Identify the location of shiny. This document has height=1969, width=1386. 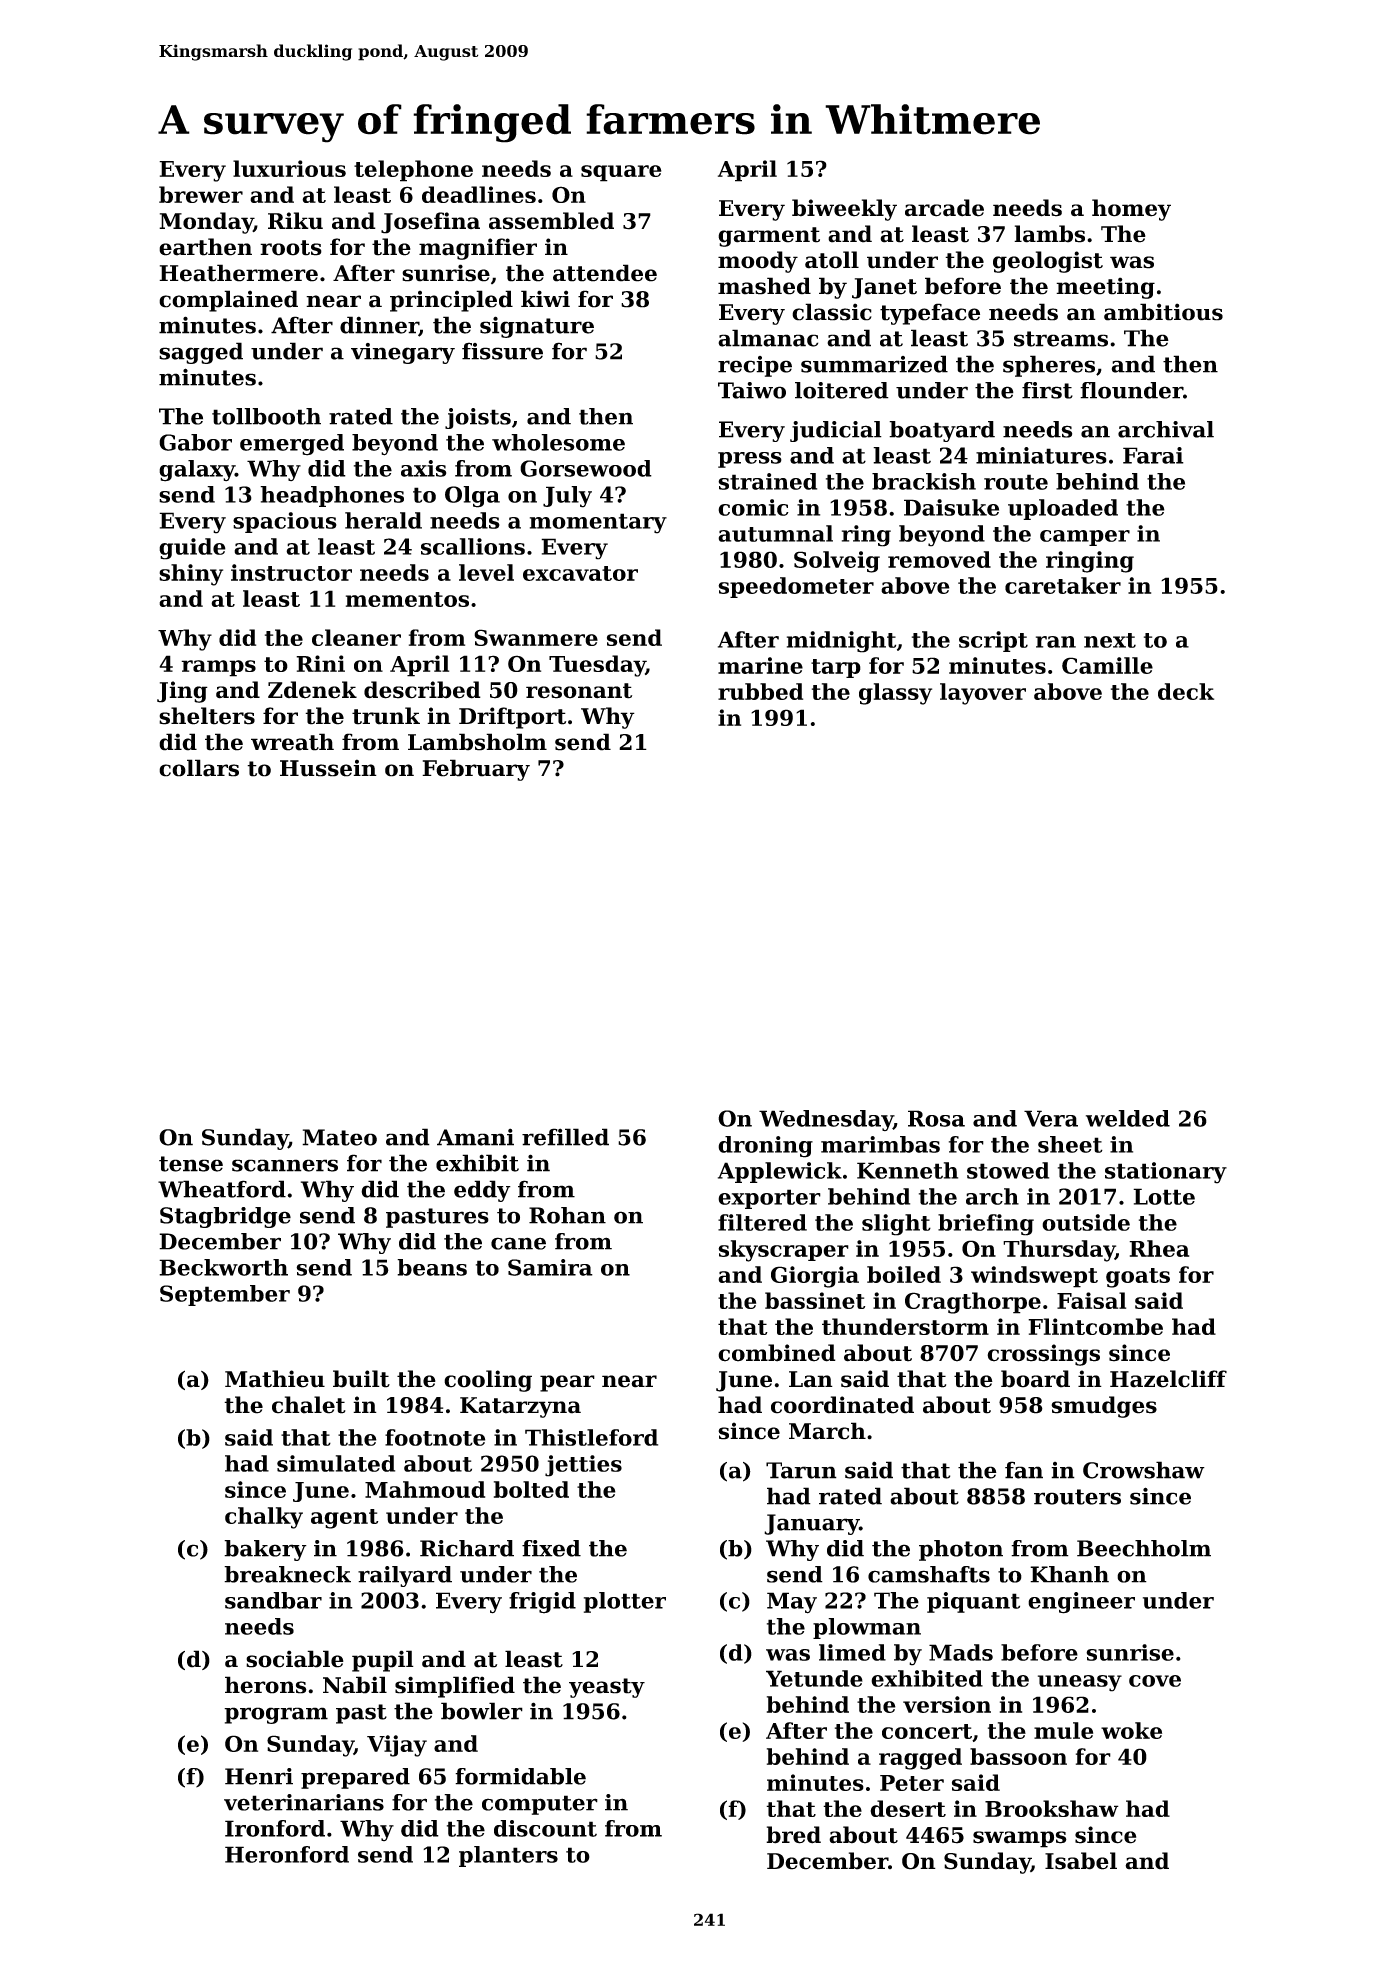
(191, 575).
